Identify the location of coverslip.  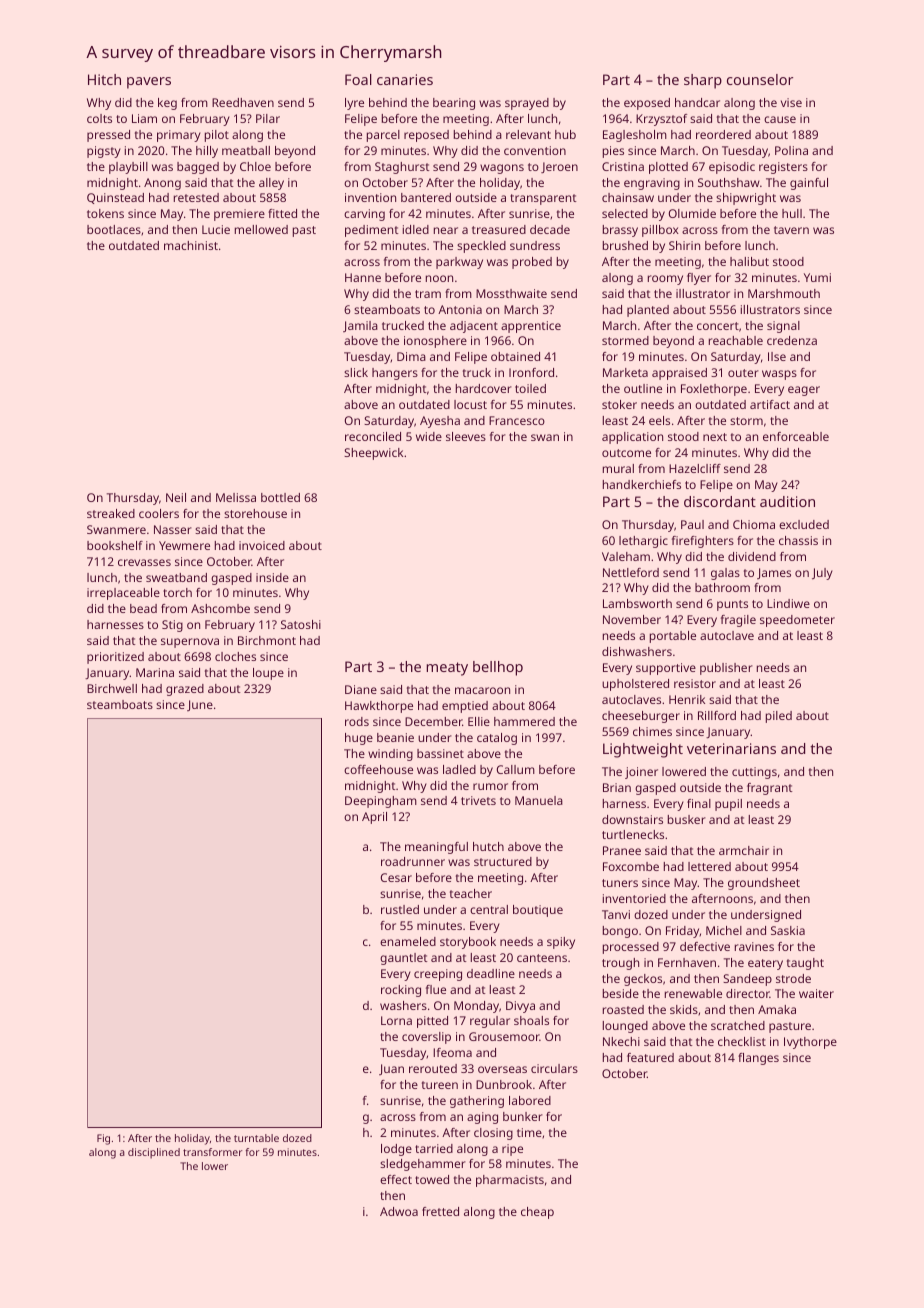
(426, 1038).
